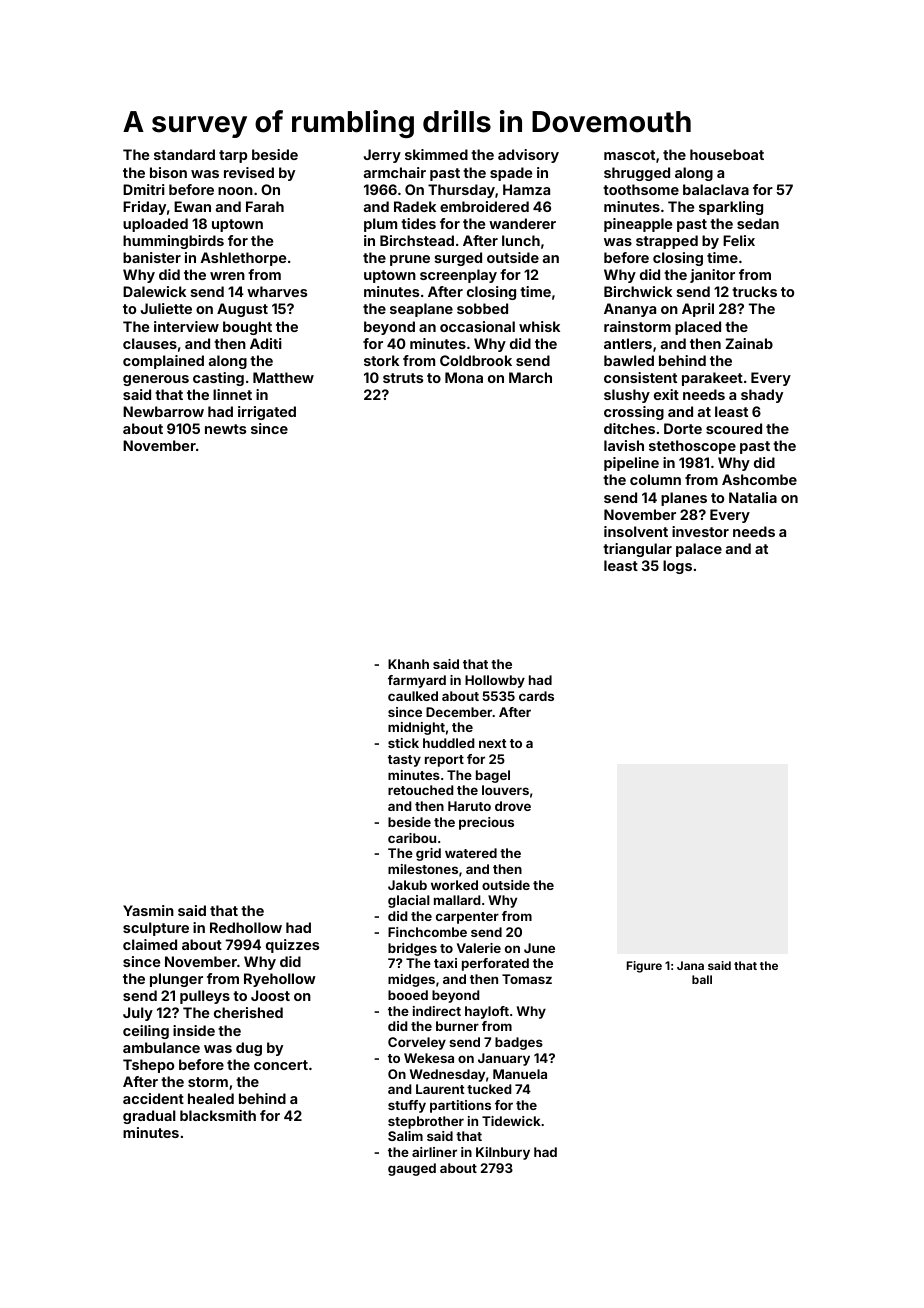 This image has width=924, height=1308. What do you see at coordinates (412, 1169) in the image?
I see `gauged` at bounding box center [412, 1169].
